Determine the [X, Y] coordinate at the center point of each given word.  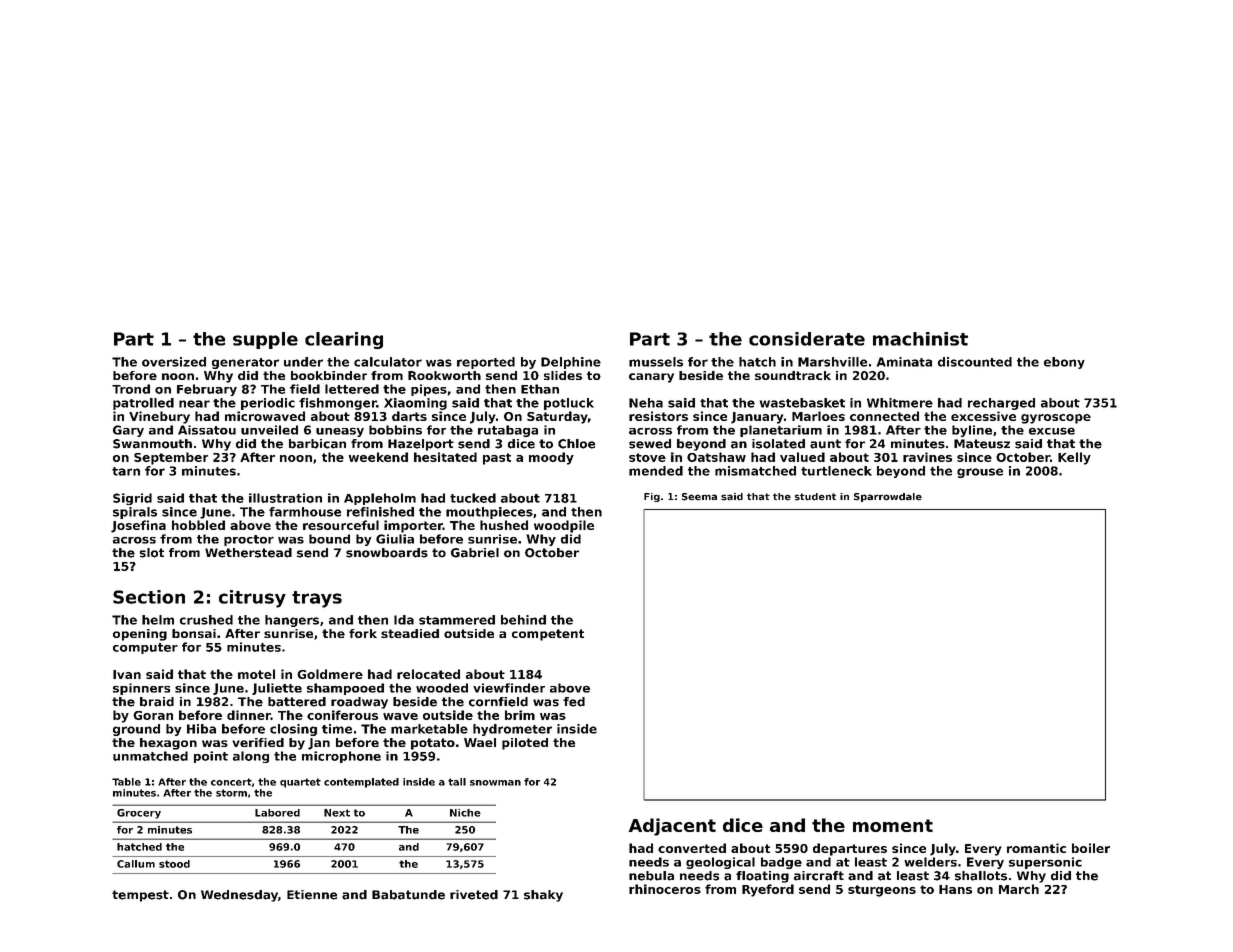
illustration [285, 498]
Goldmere [330, 674]
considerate [807, 339]
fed [574, 702]
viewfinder [509, 688]
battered [297, 702]
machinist [920, 339]
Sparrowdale [888, 497]
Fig [652, 497]
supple [265, 340]
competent [548, 635]
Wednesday [239, 896]
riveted [474, 895]
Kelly [1074, 458]
